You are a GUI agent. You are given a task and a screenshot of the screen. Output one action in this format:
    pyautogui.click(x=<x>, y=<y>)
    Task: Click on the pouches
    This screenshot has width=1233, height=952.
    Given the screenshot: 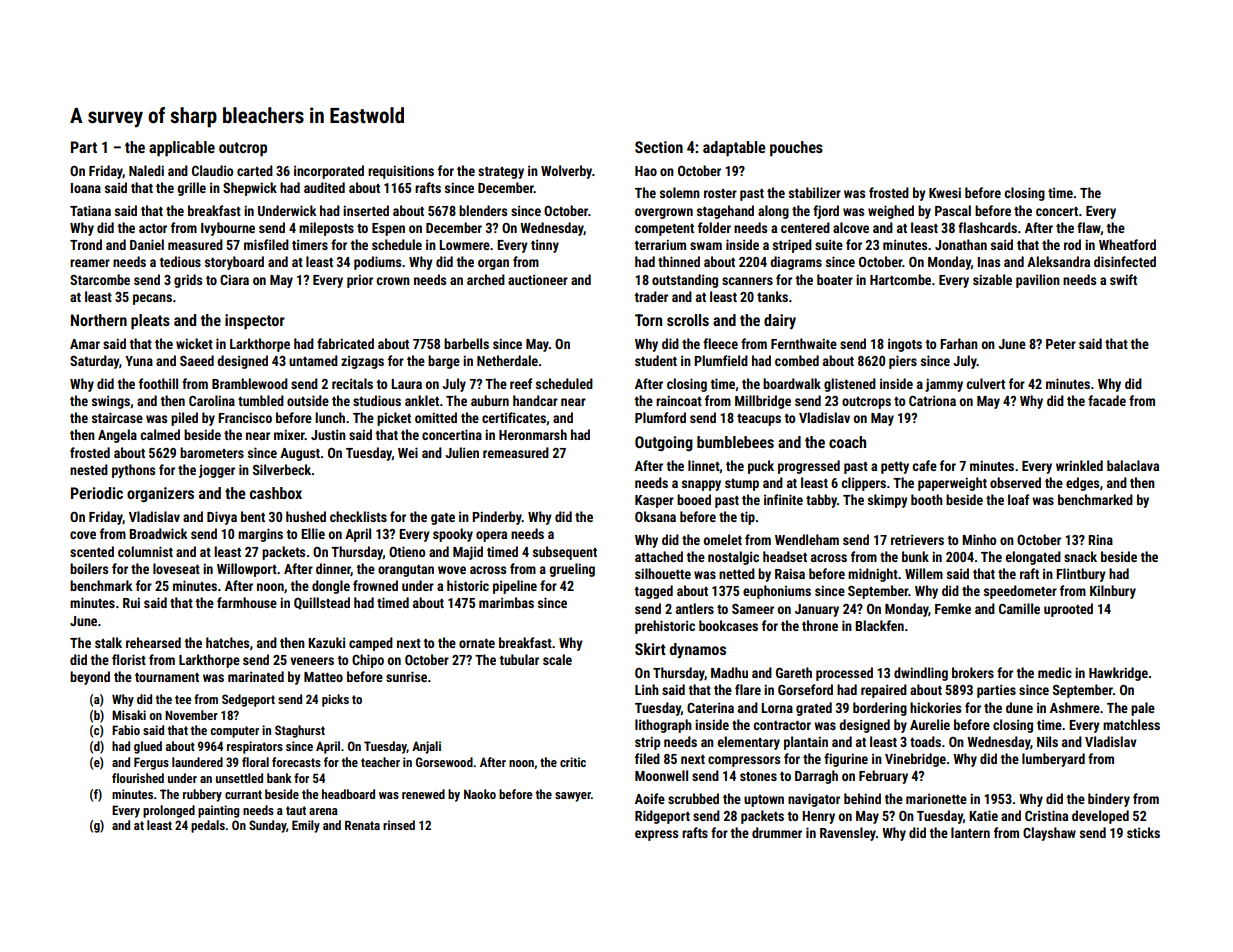 What is the action you would take?
    pyautogui.click(x=796, y=149)
